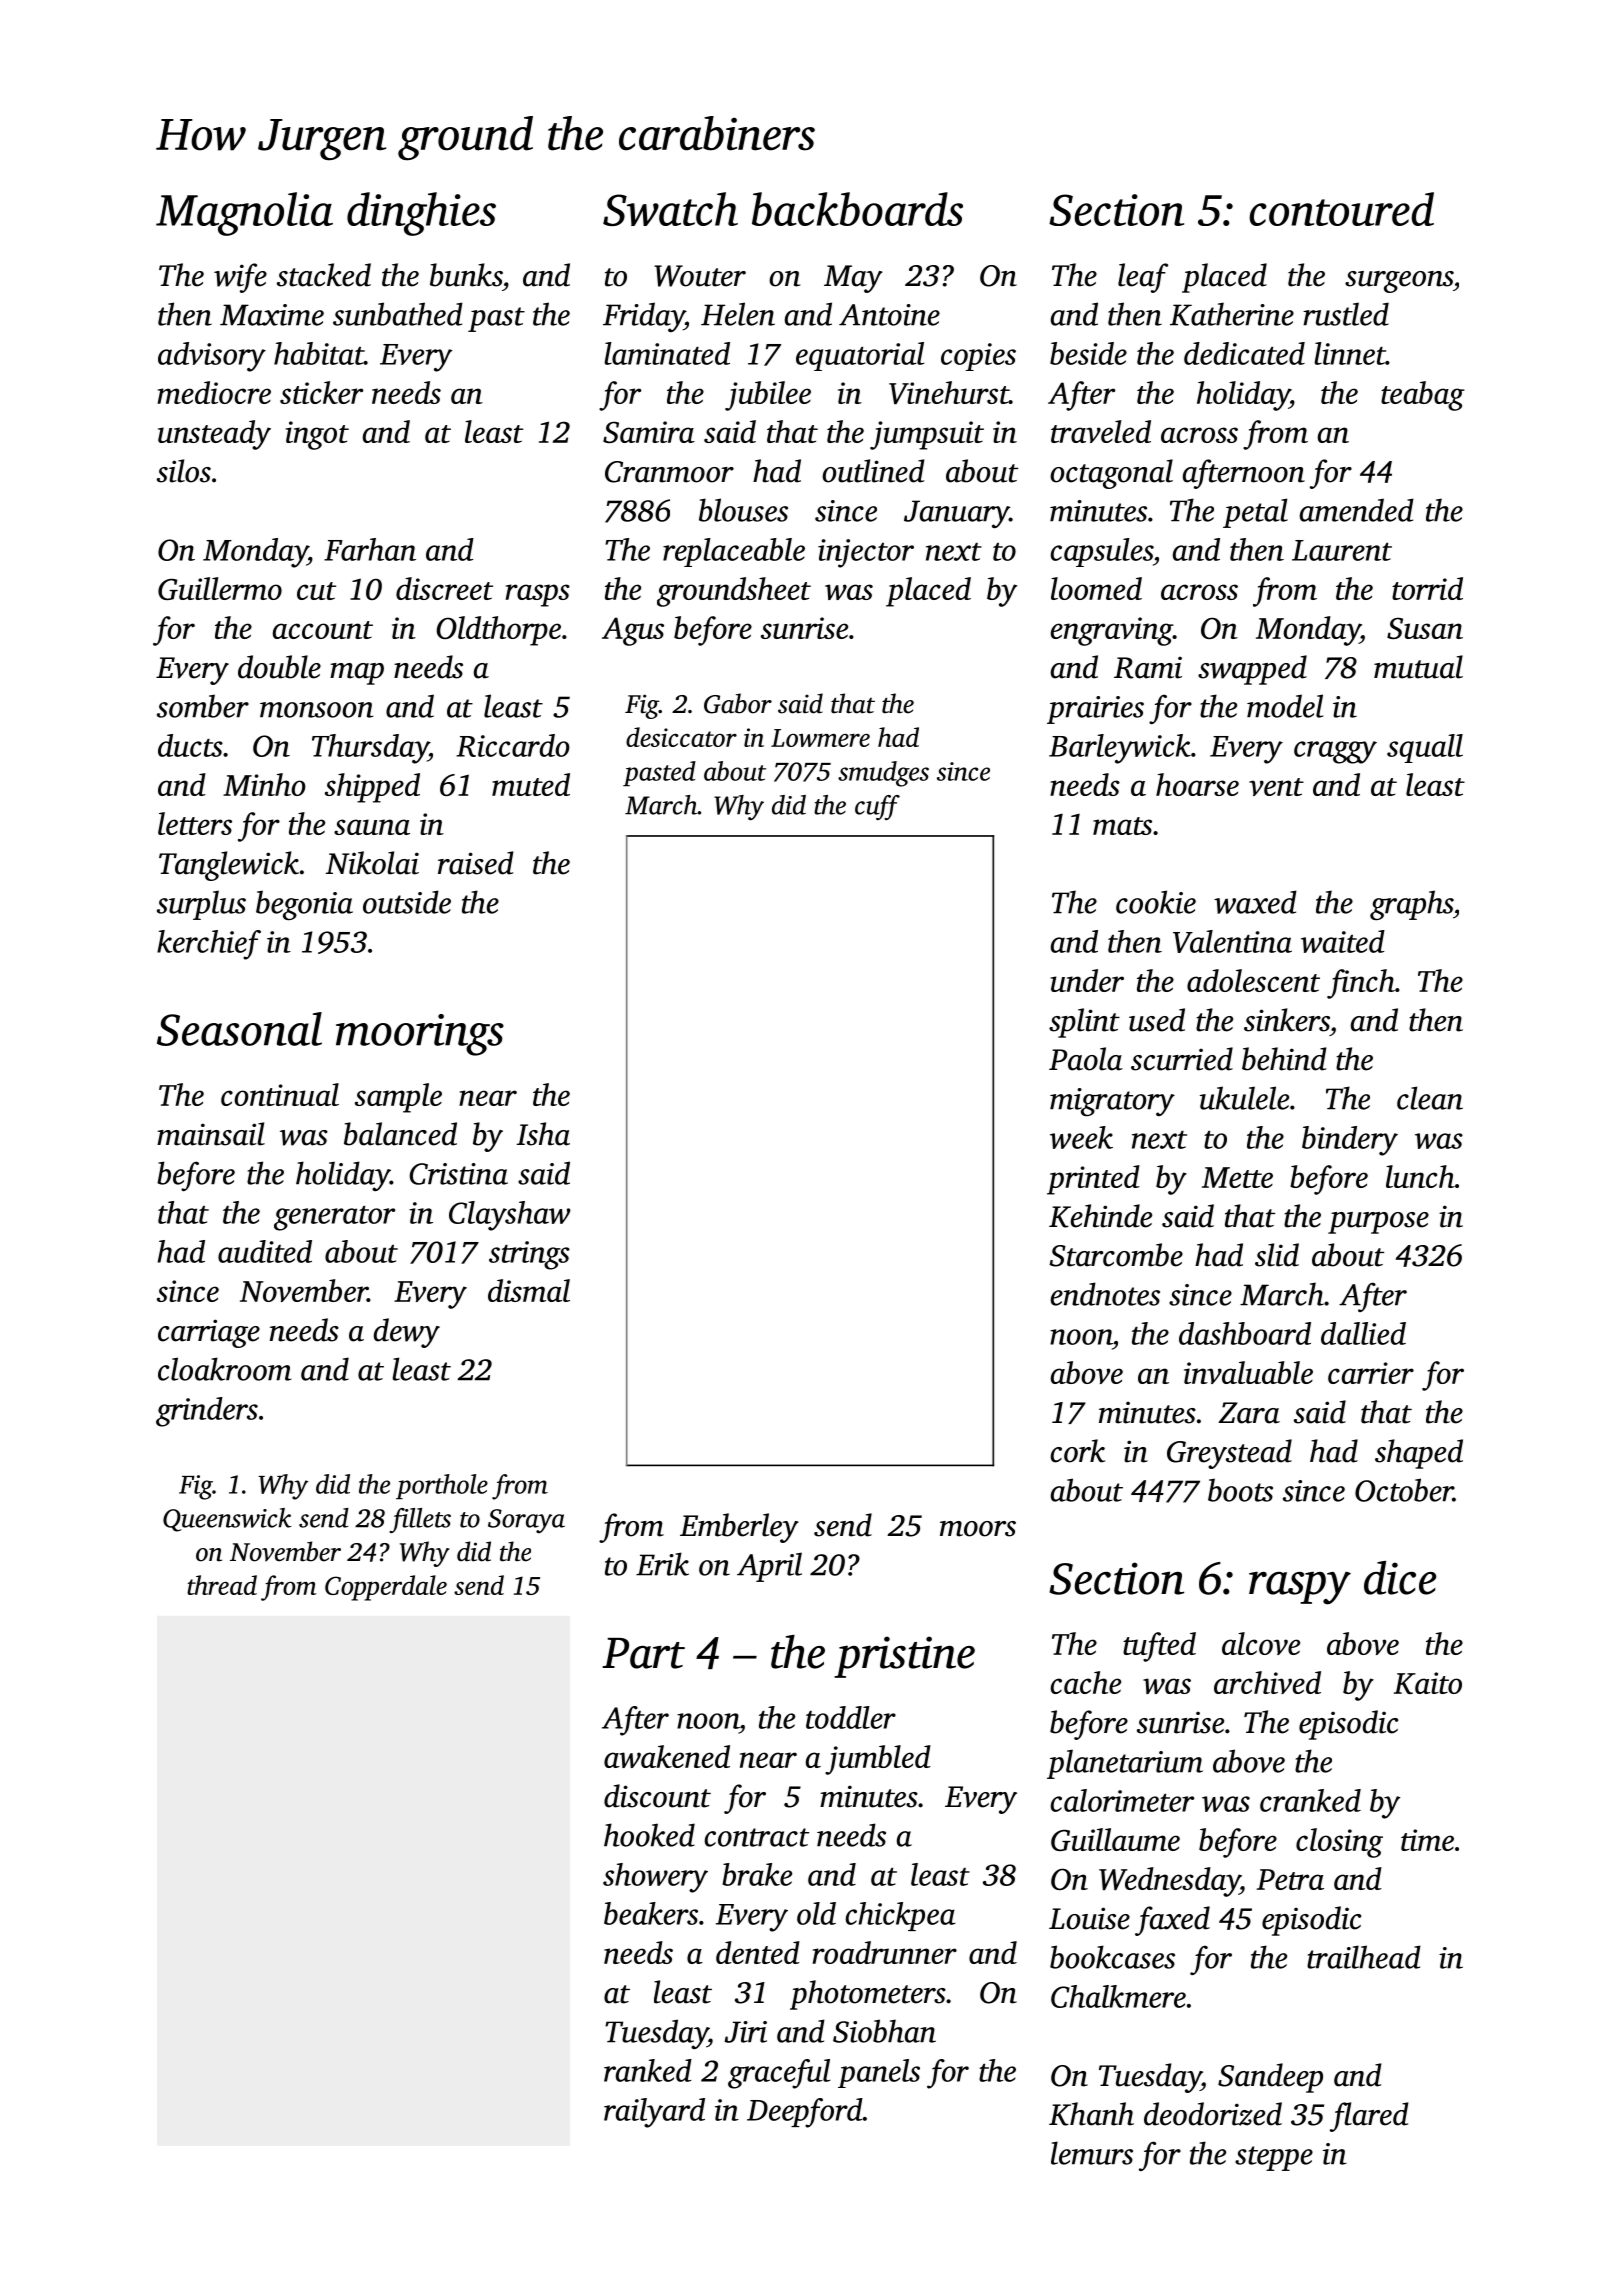 The width and height of the image is (1620, 2292). What do you see at coordinates (1341, 209) in the image?
I see `contoured` at bounding box center [1341, 209].
